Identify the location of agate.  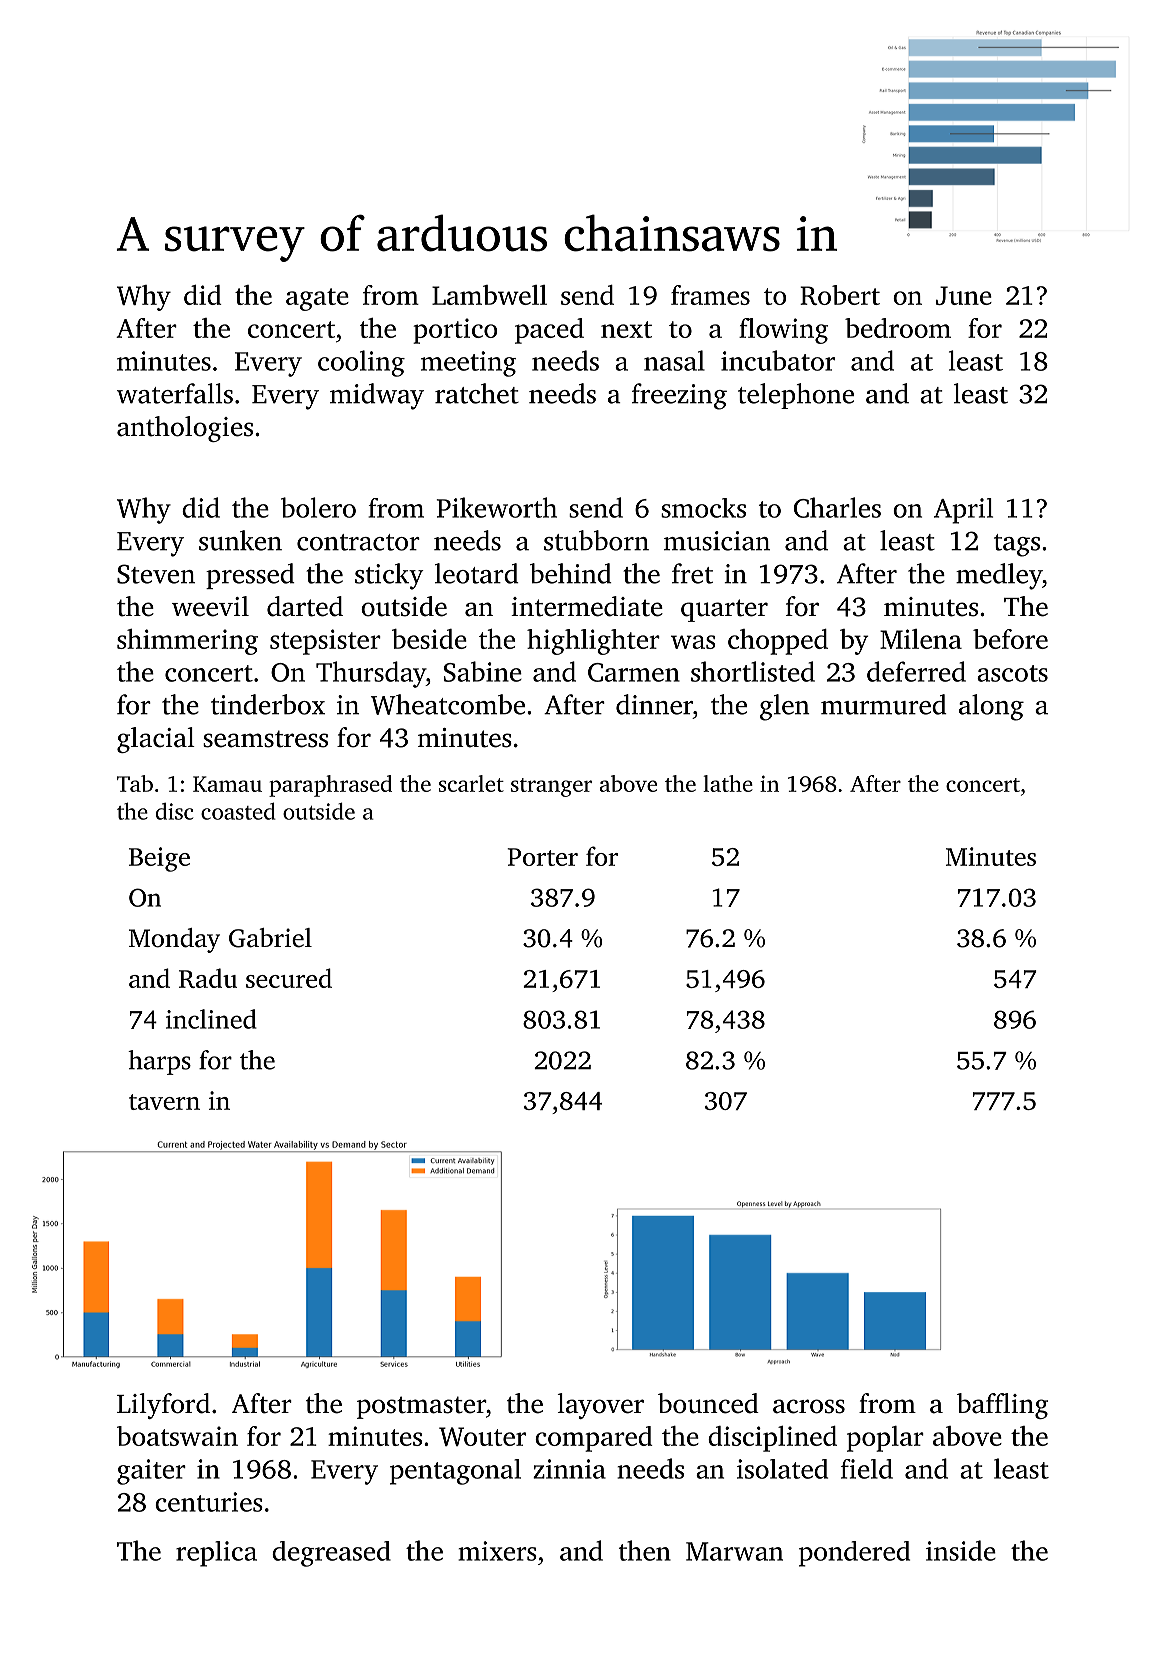
(317, 299).
